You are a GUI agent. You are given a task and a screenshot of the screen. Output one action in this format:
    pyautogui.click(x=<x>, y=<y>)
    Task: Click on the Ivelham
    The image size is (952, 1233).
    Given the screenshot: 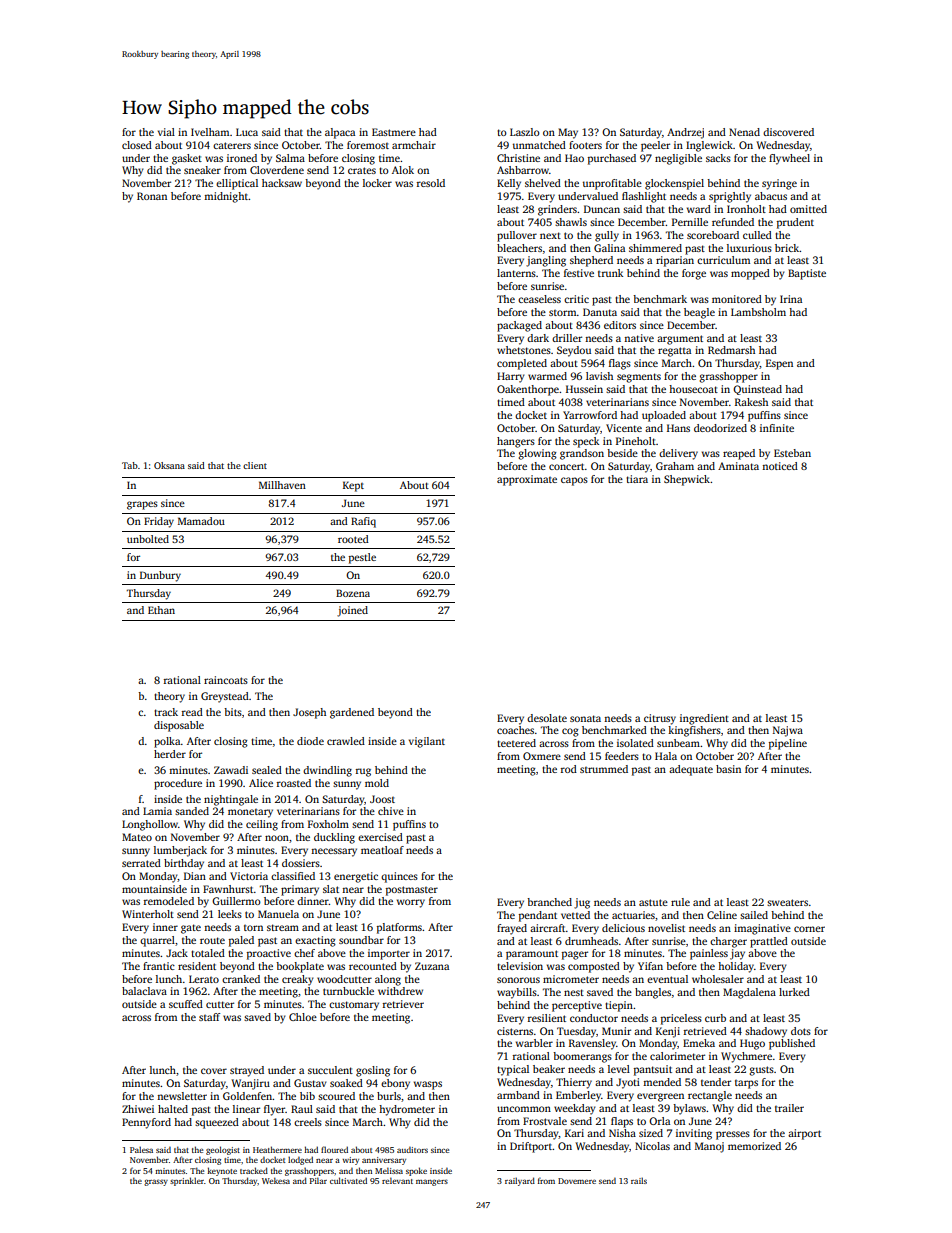 What is the action you would take?
    pyautogui.click(x=210, y=132)
